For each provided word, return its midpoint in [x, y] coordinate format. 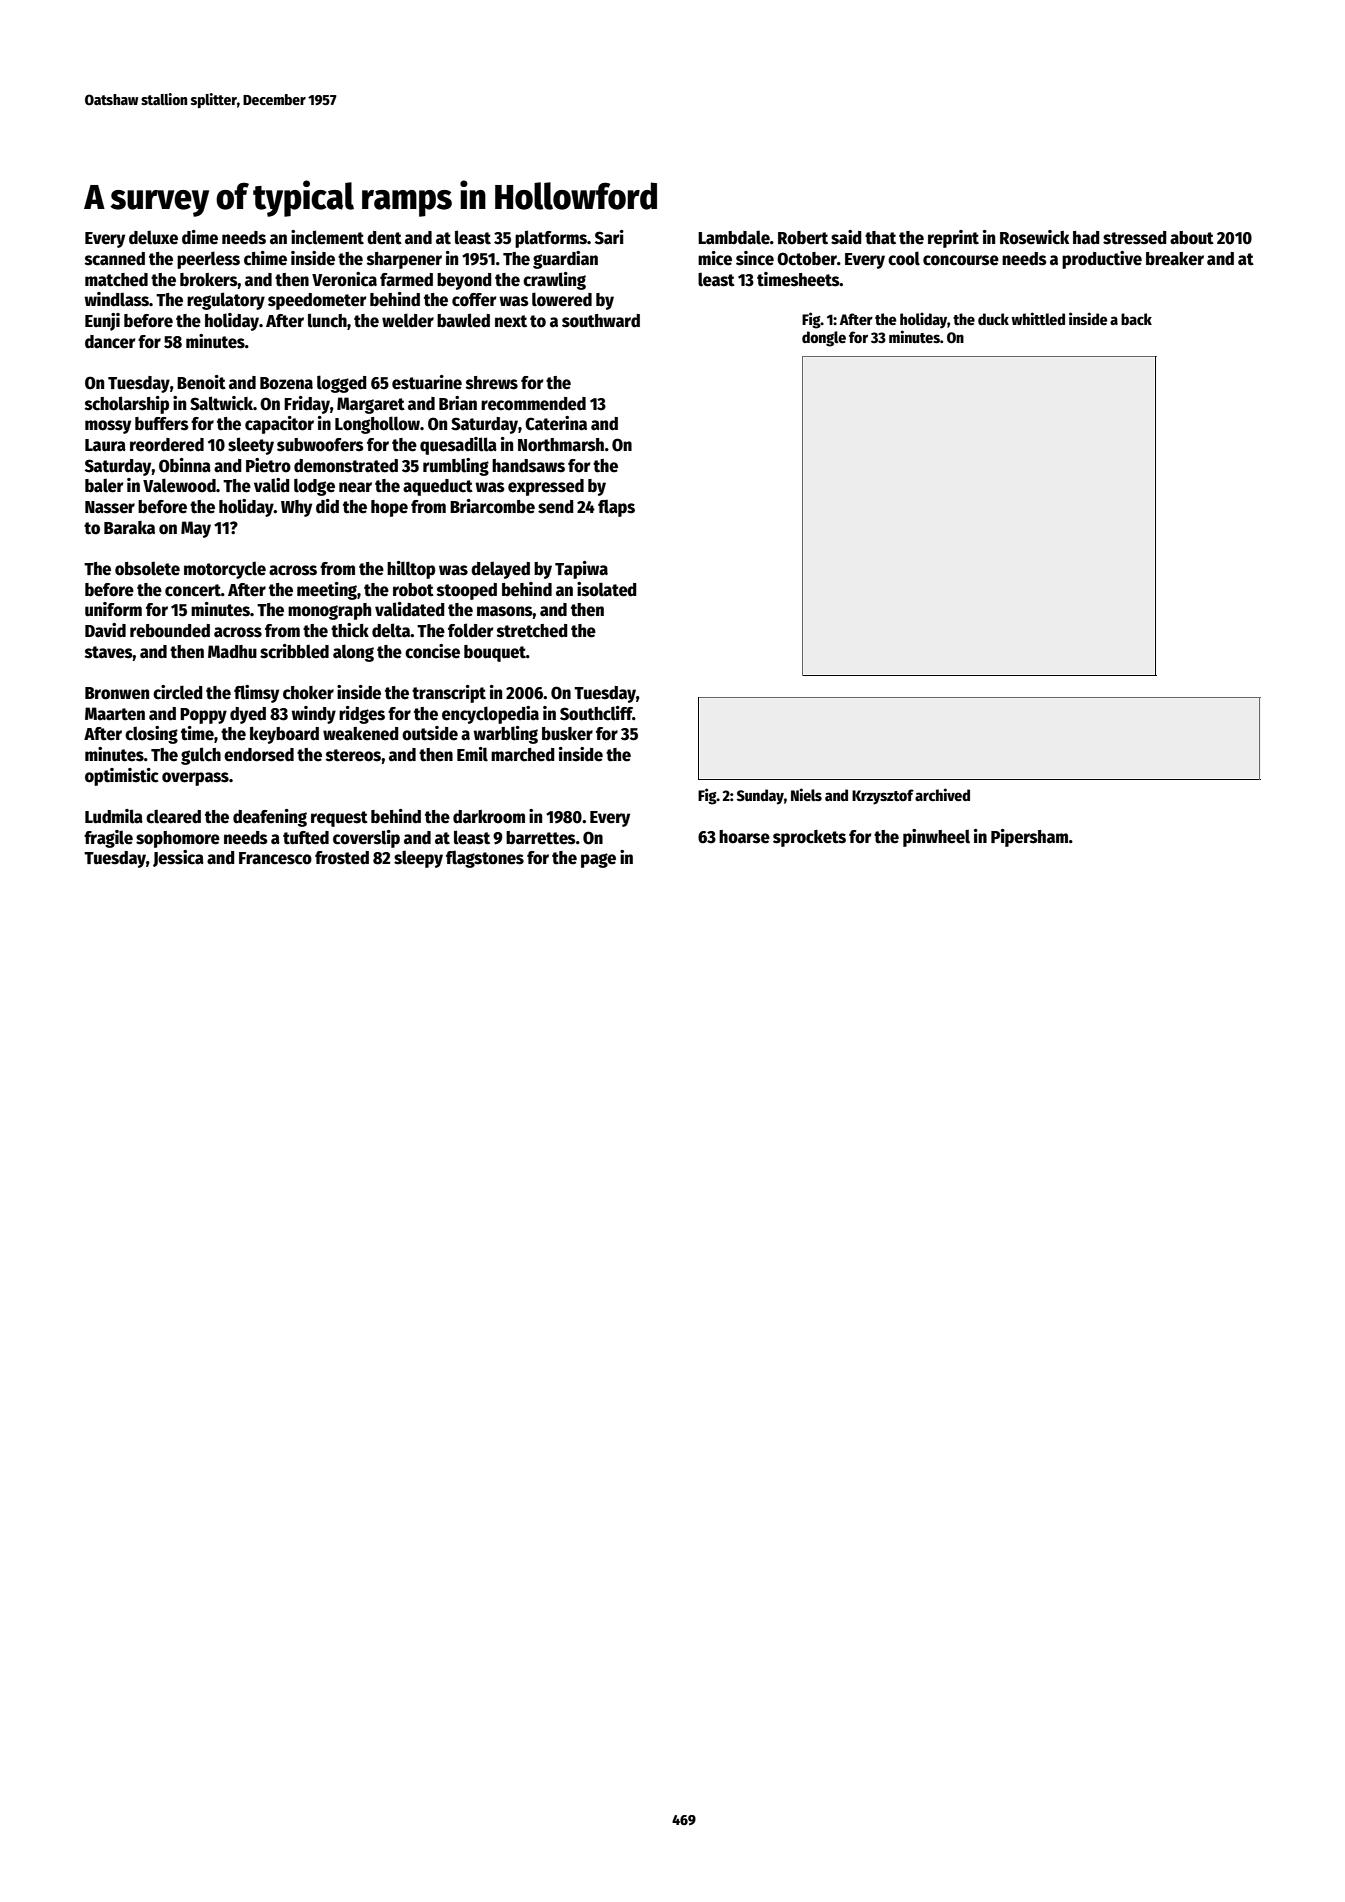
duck [993, 319]
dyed [248, 715]
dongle [824, 339]
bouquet [495, 653]
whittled [1038, 318]
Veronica [344, 279]
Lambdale [734, 238]
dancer [110, 342]
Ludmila [114, 816]
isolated [607, 589]
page [598, 860]
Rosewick [1034, 237]
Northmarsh [561, 445]
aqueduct [438, 487]
